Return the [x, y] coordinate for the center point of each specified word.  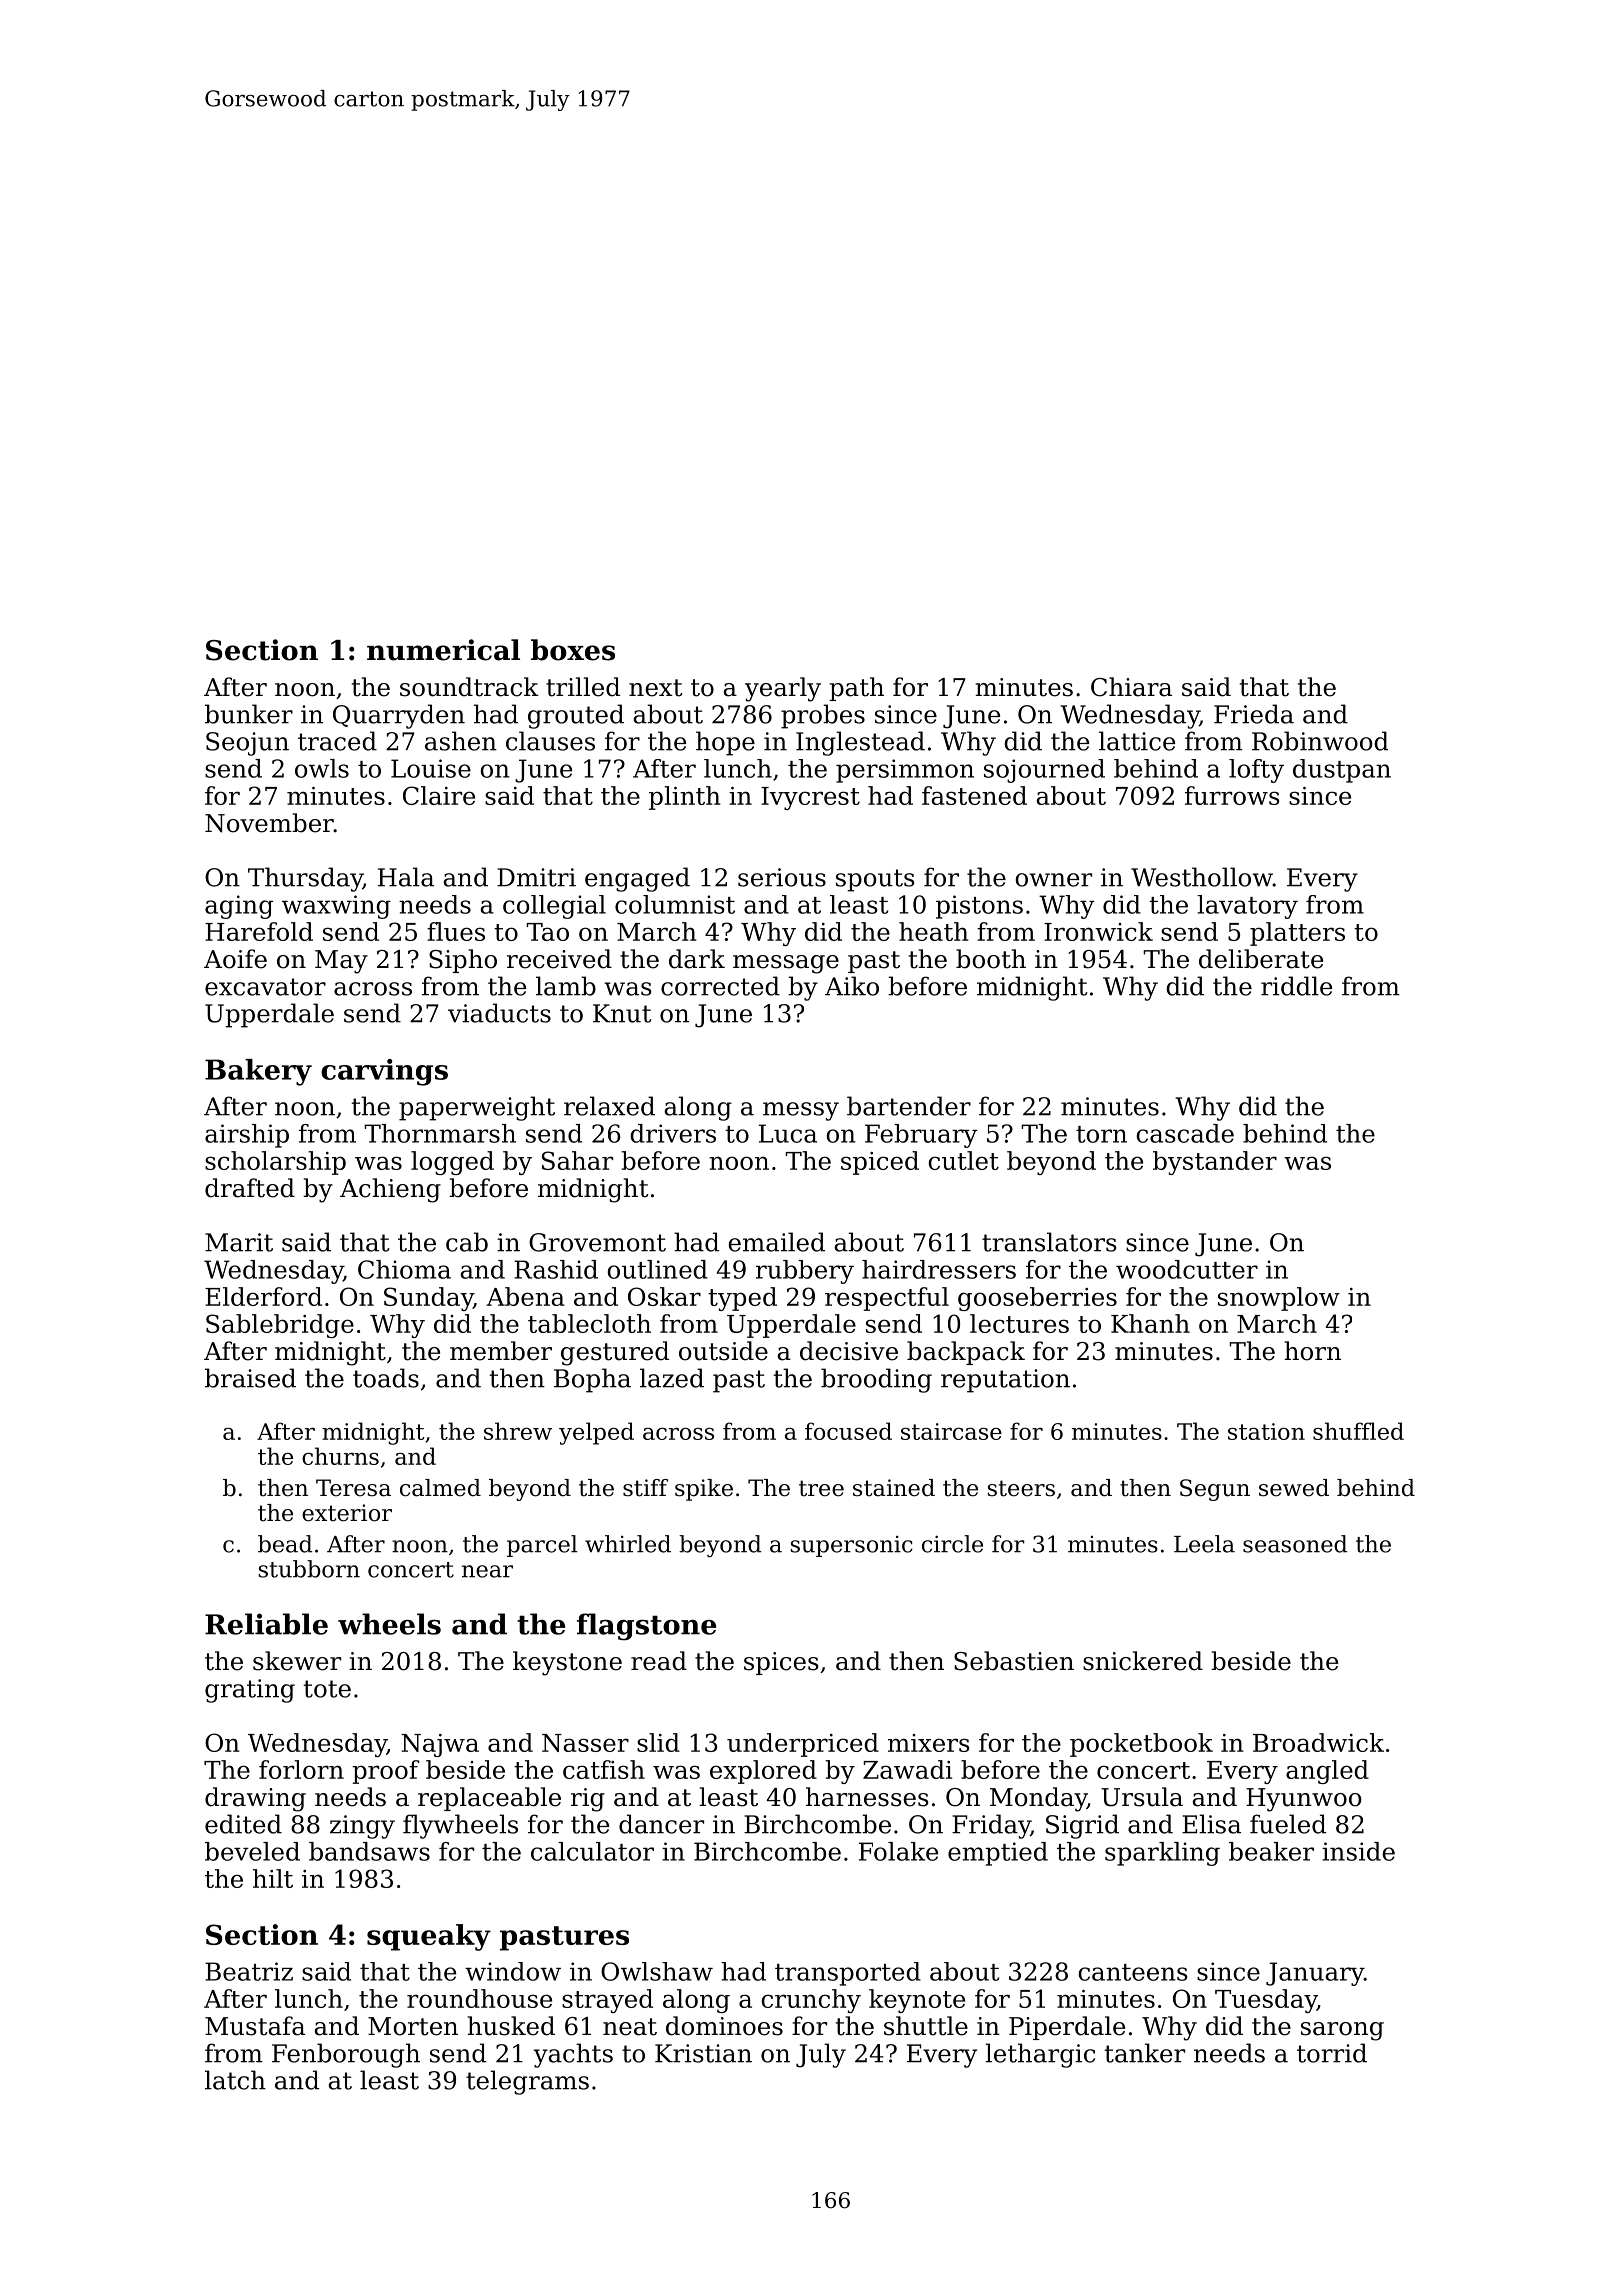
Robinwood [1320, 741]
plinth [685, 798]
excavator [265, 987]
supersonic [852, 1546]
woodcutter [1187, 1269]
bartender [909, 1106]
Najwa [440, 1745]
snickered [1143, 1661]
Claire [439, 795]
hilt [273, 1878]
